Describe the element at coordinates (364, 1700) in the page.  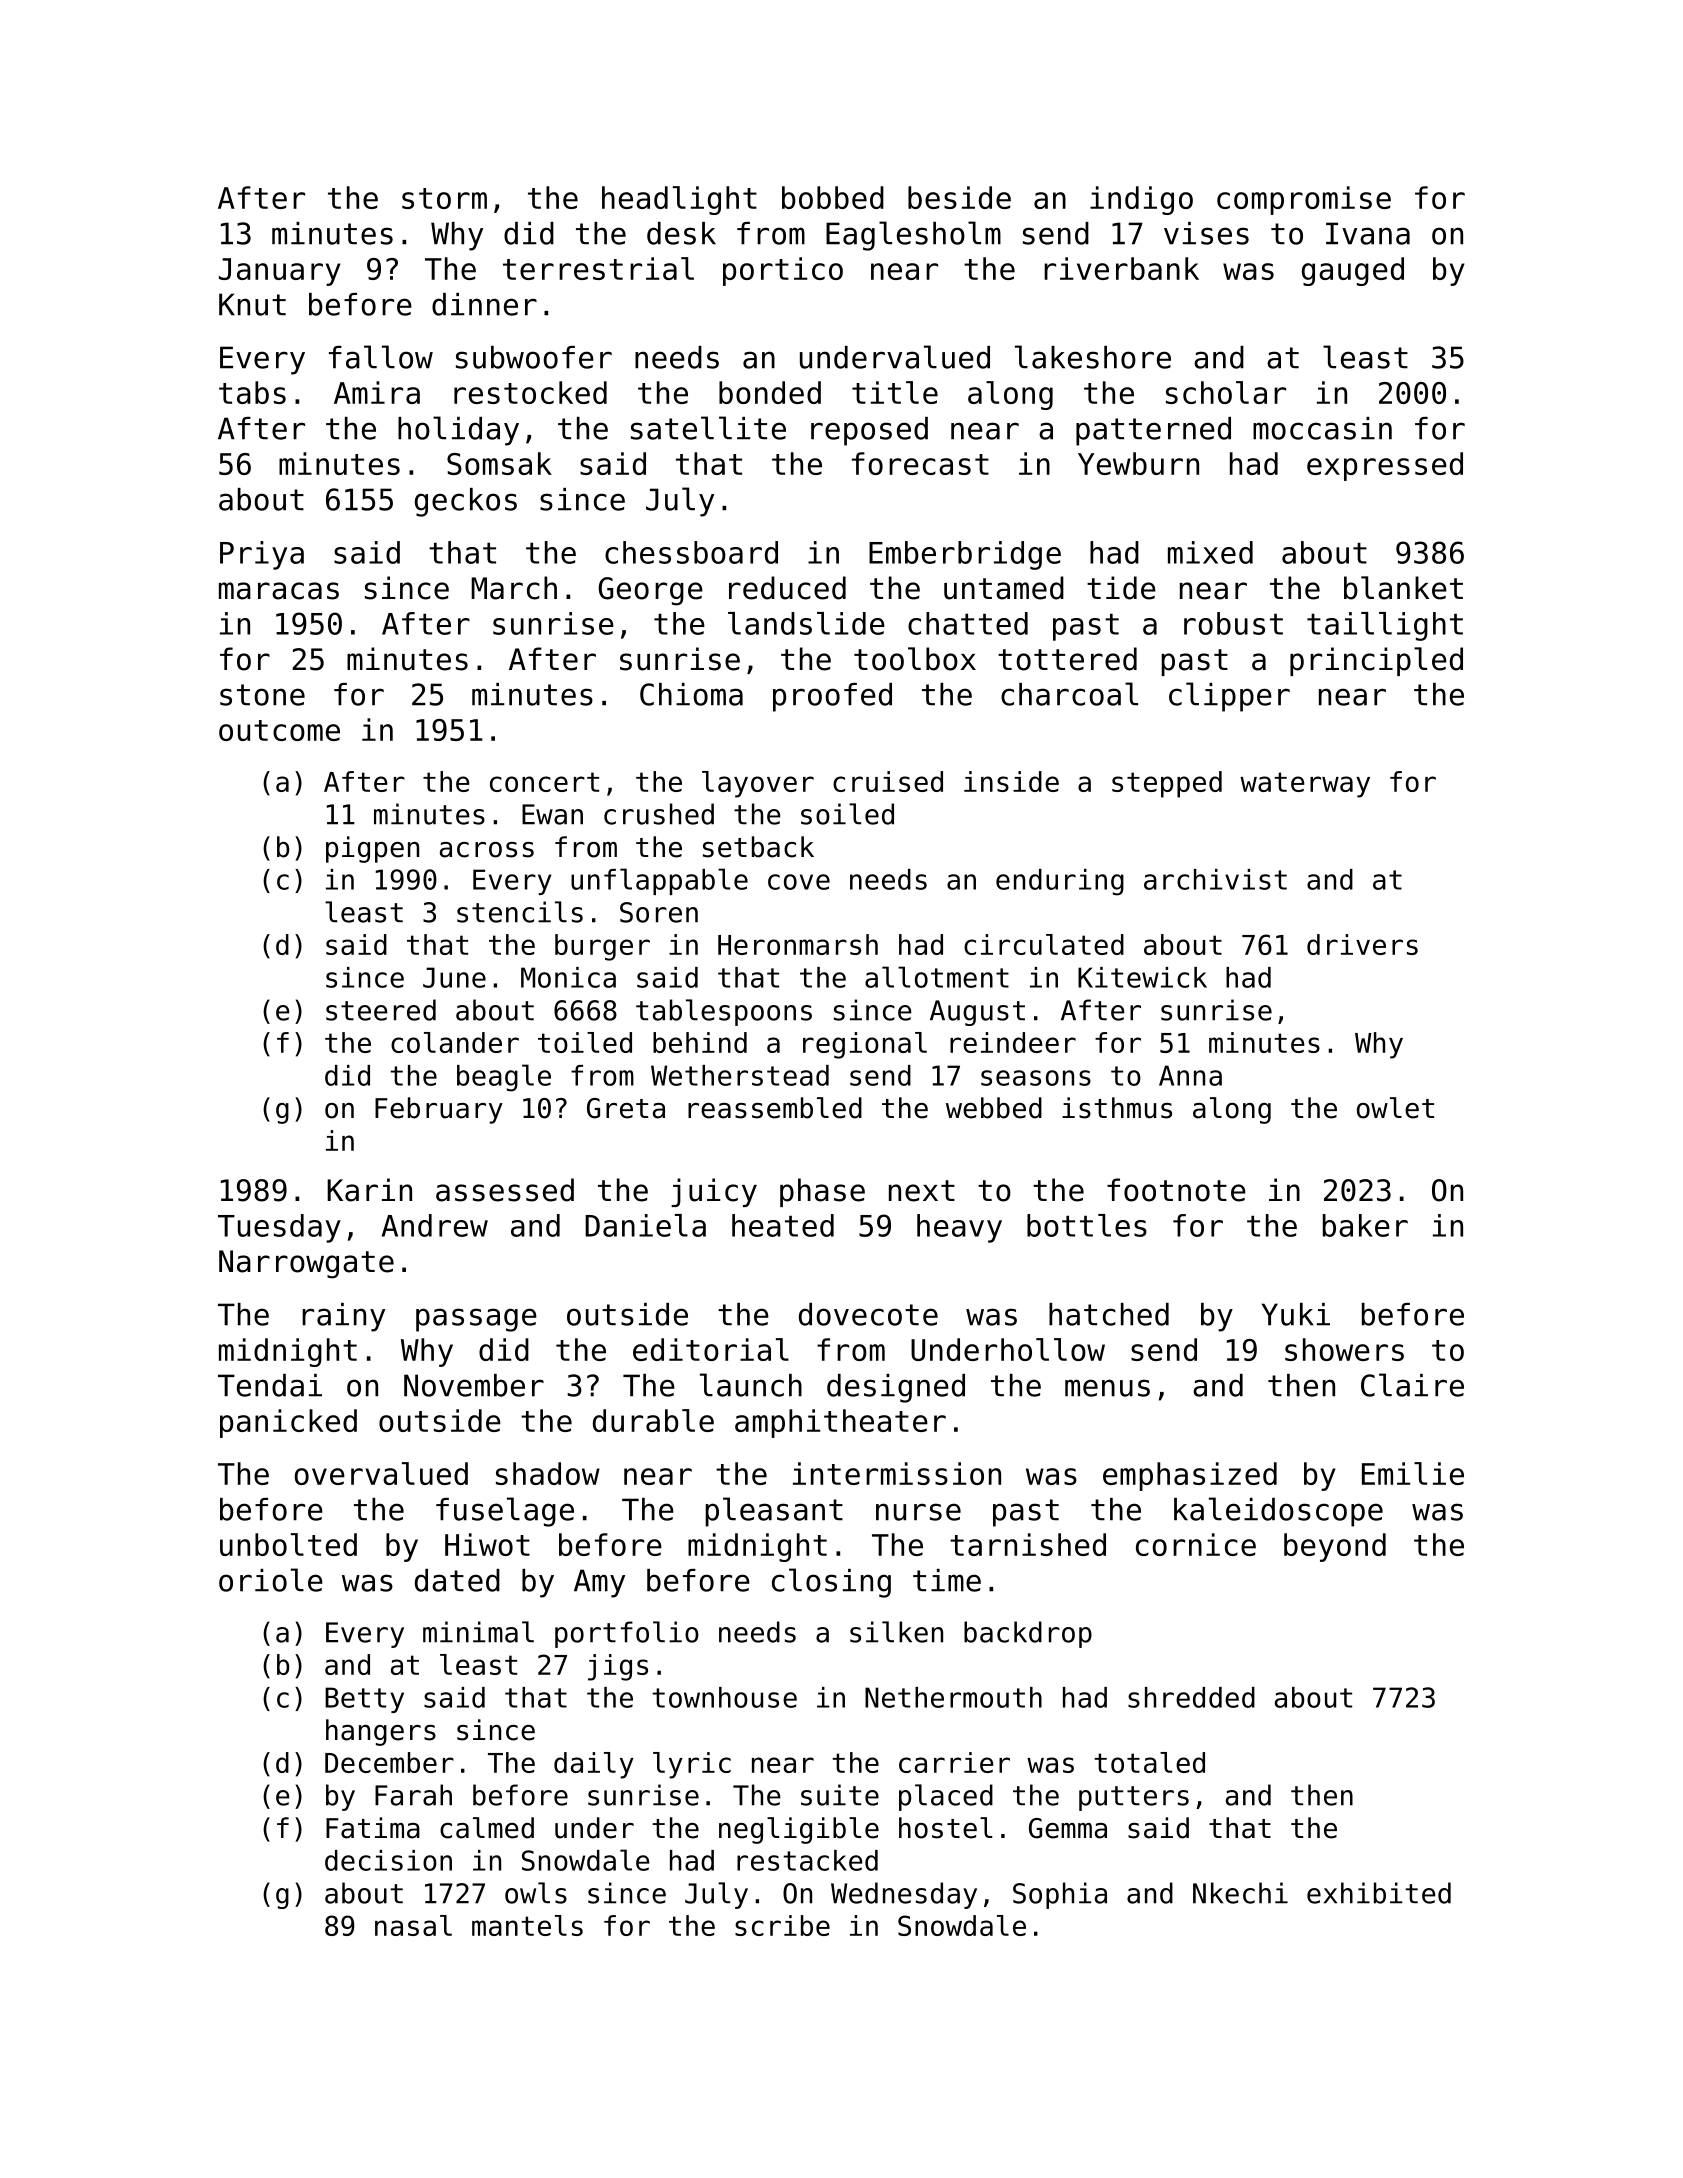
I see `Betty` at that location.
